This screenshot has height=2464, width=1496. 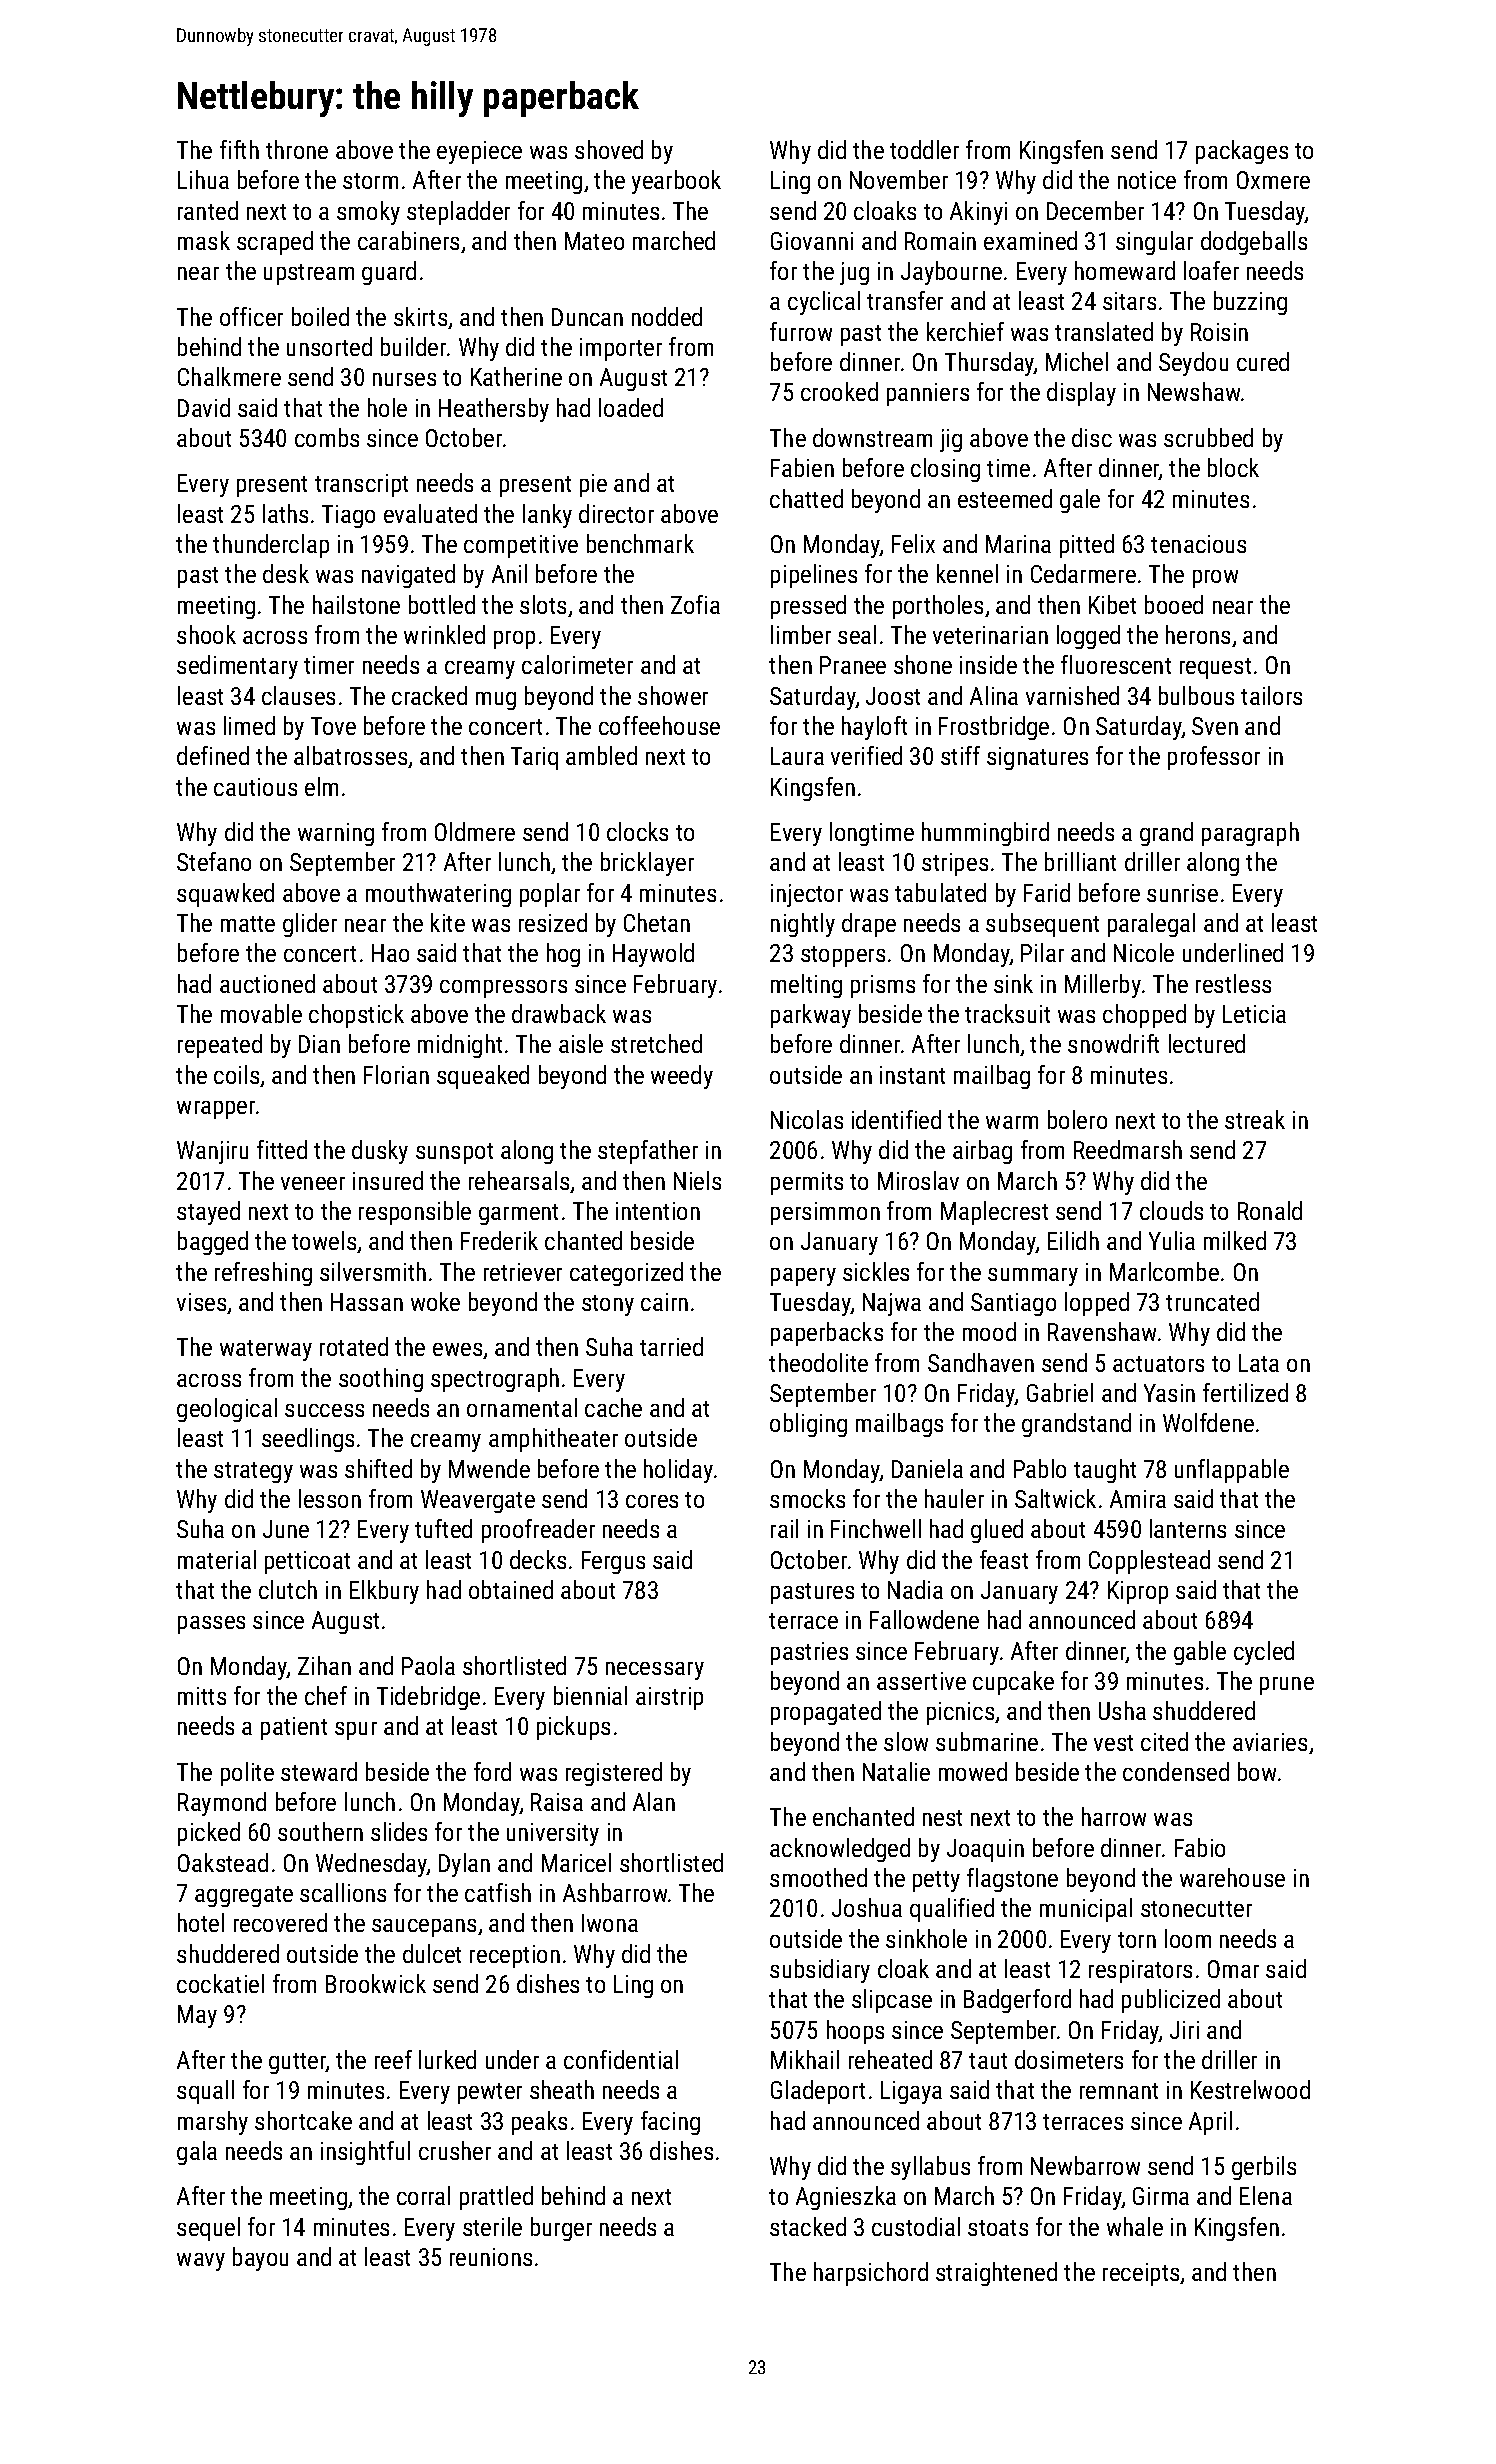 What do you see at coordinates (924, 149) in the screenshot?
I see `toddler` at bounding box center [924, 149].
